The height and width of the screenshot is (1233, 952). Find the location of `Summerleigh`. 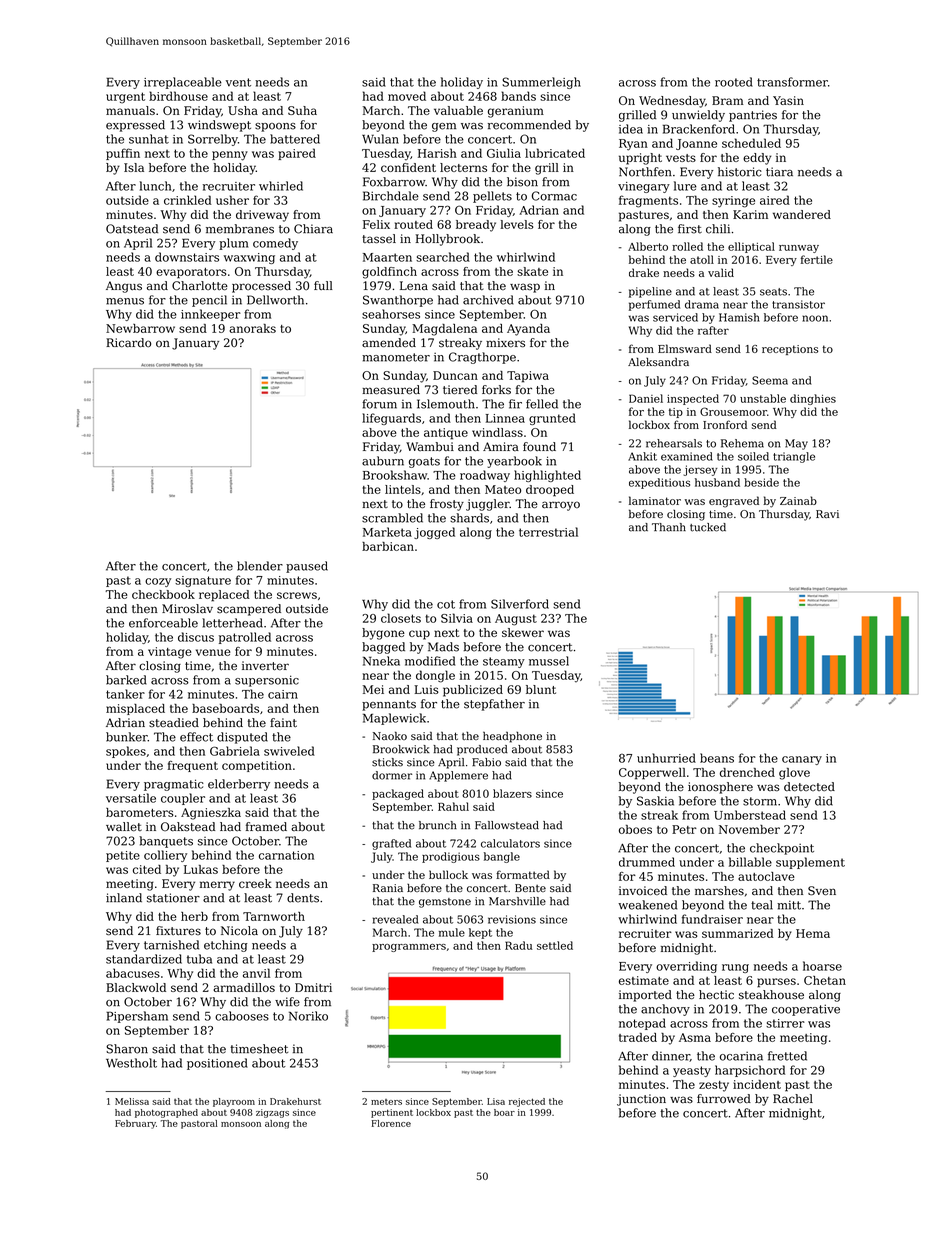

Summerleigh is located at coordinates (541, 83).
